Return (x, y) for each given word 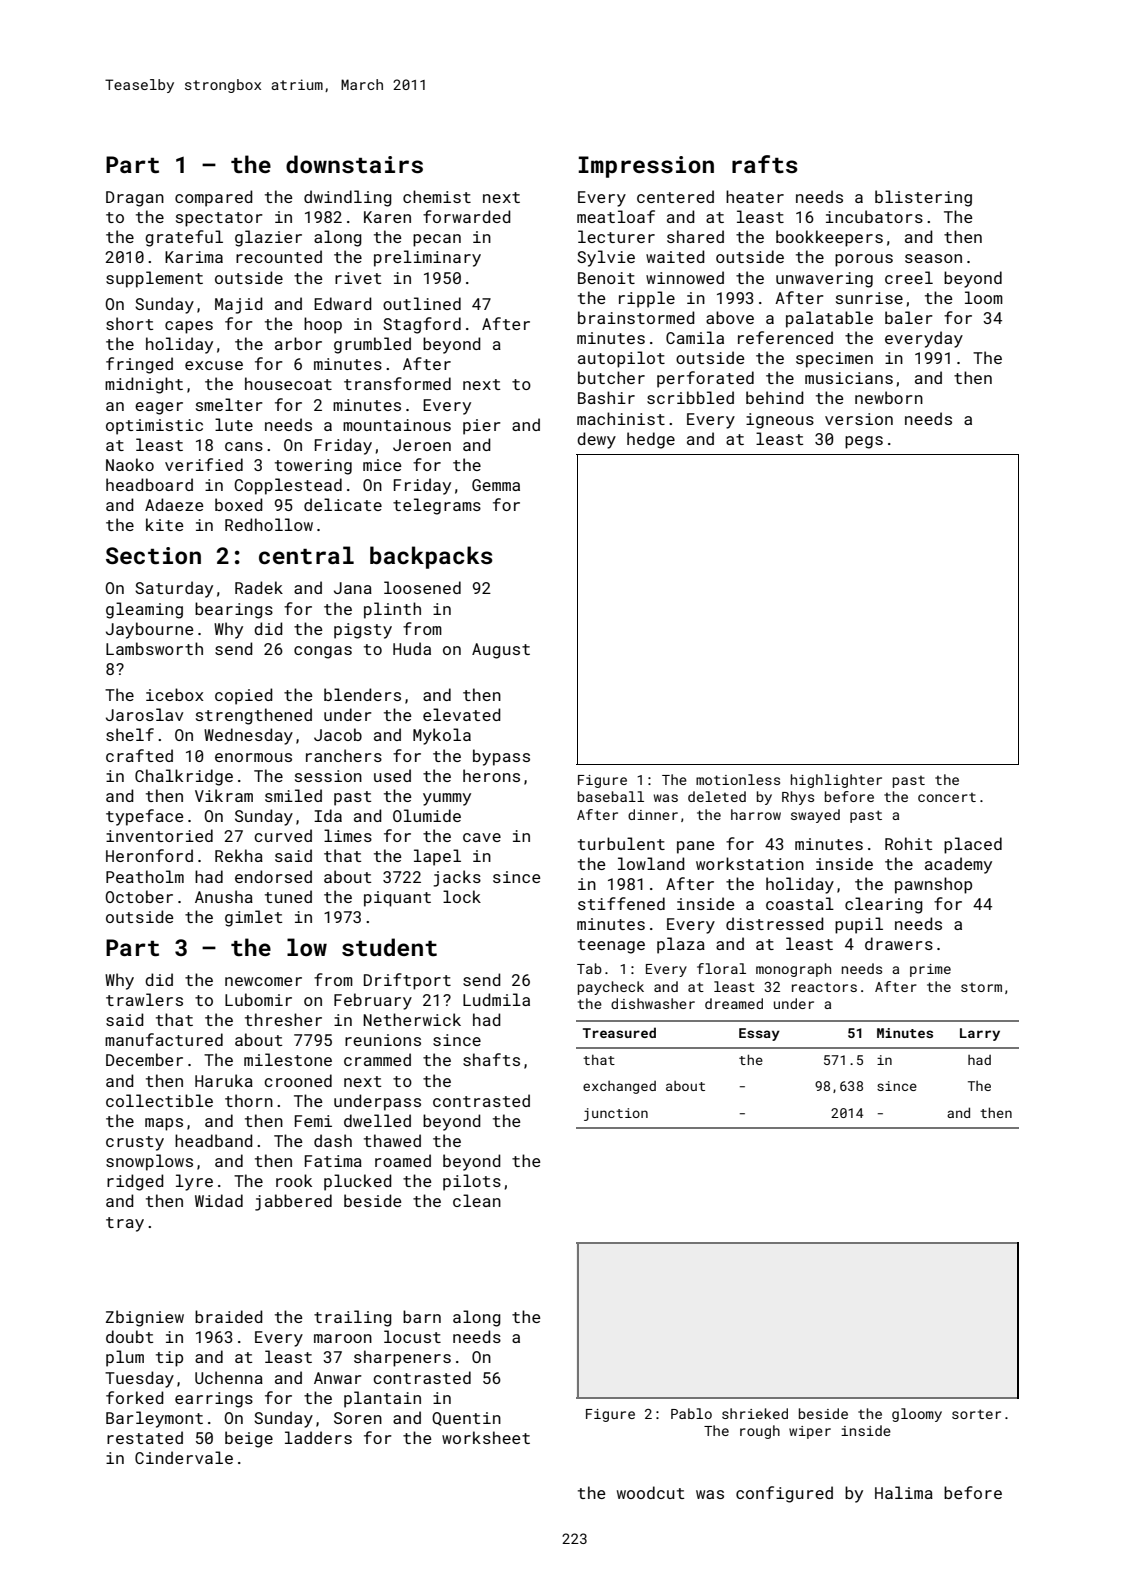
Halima (904, 1492)
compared (214, 198)
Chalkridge (184, 777)
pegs (864, 442)
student (389, 947)
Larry (980, 1034)
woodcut (650, 1492)
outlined (422, 303)
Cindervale (184, 1457)
